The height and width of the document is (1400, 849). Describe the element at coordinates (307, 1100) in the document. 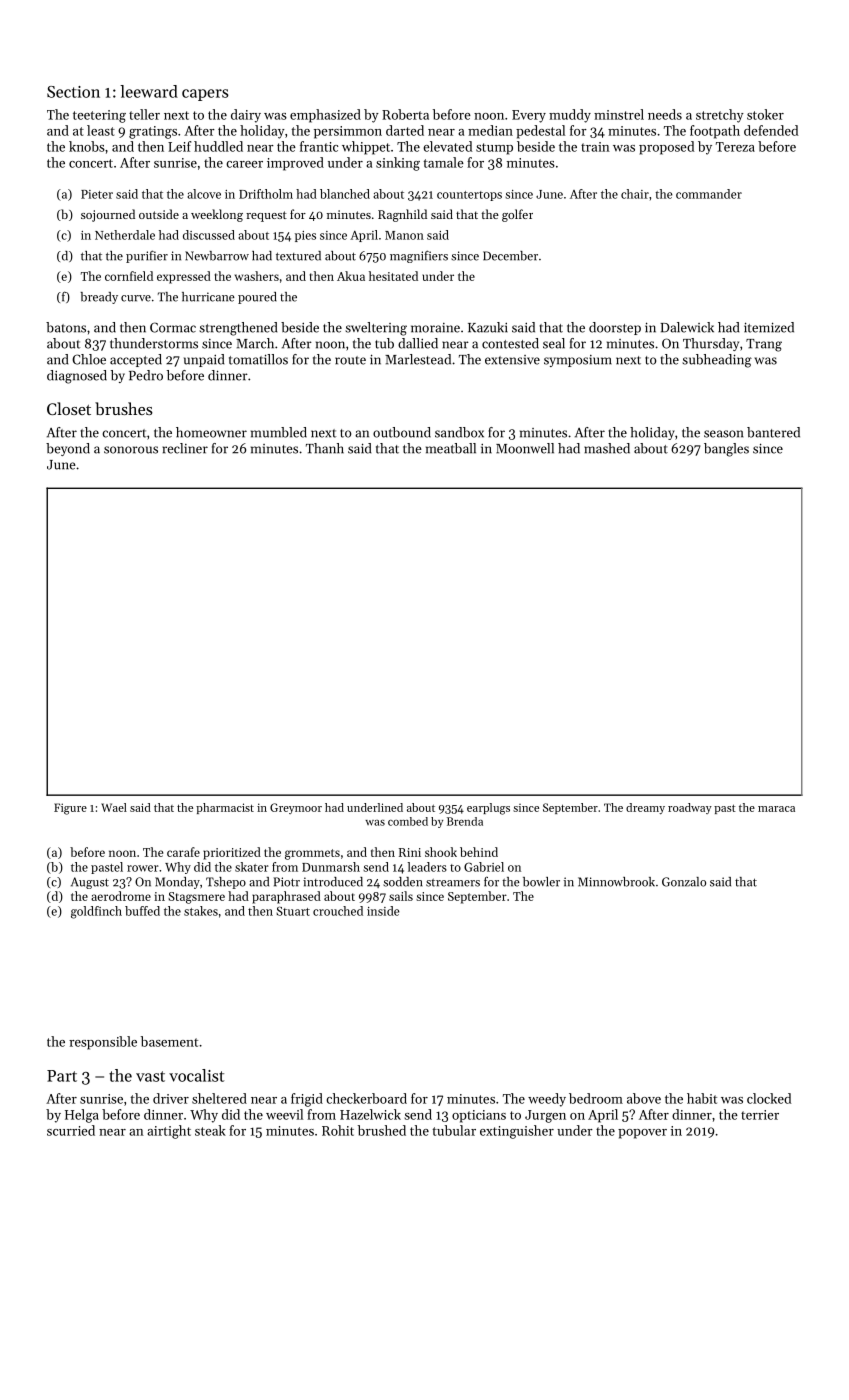

I see `frigid` at that location.
